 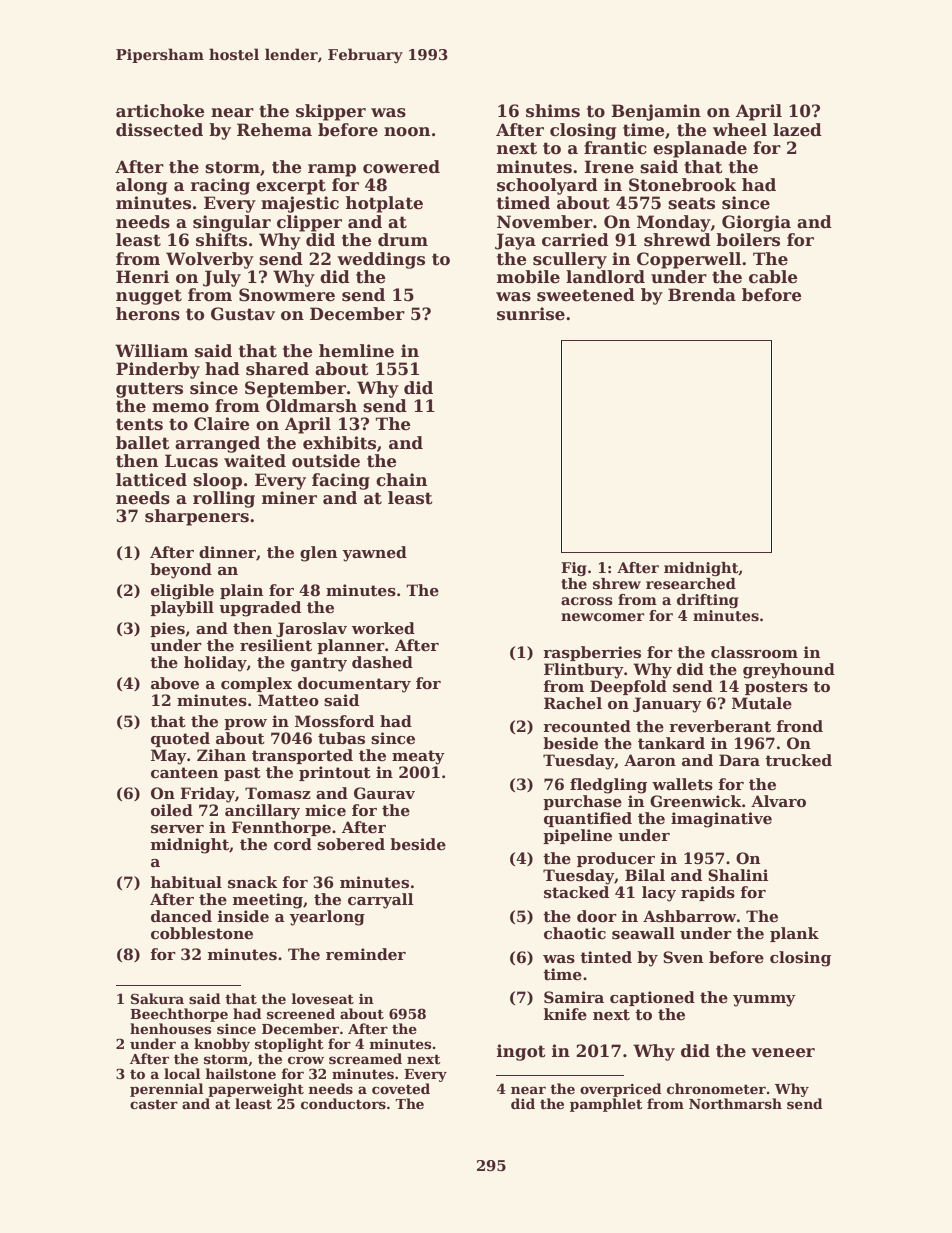 What do you see at coordinates (374, 554) in the screenshot?
I see `yawned` at bounding box center [374, 554].
